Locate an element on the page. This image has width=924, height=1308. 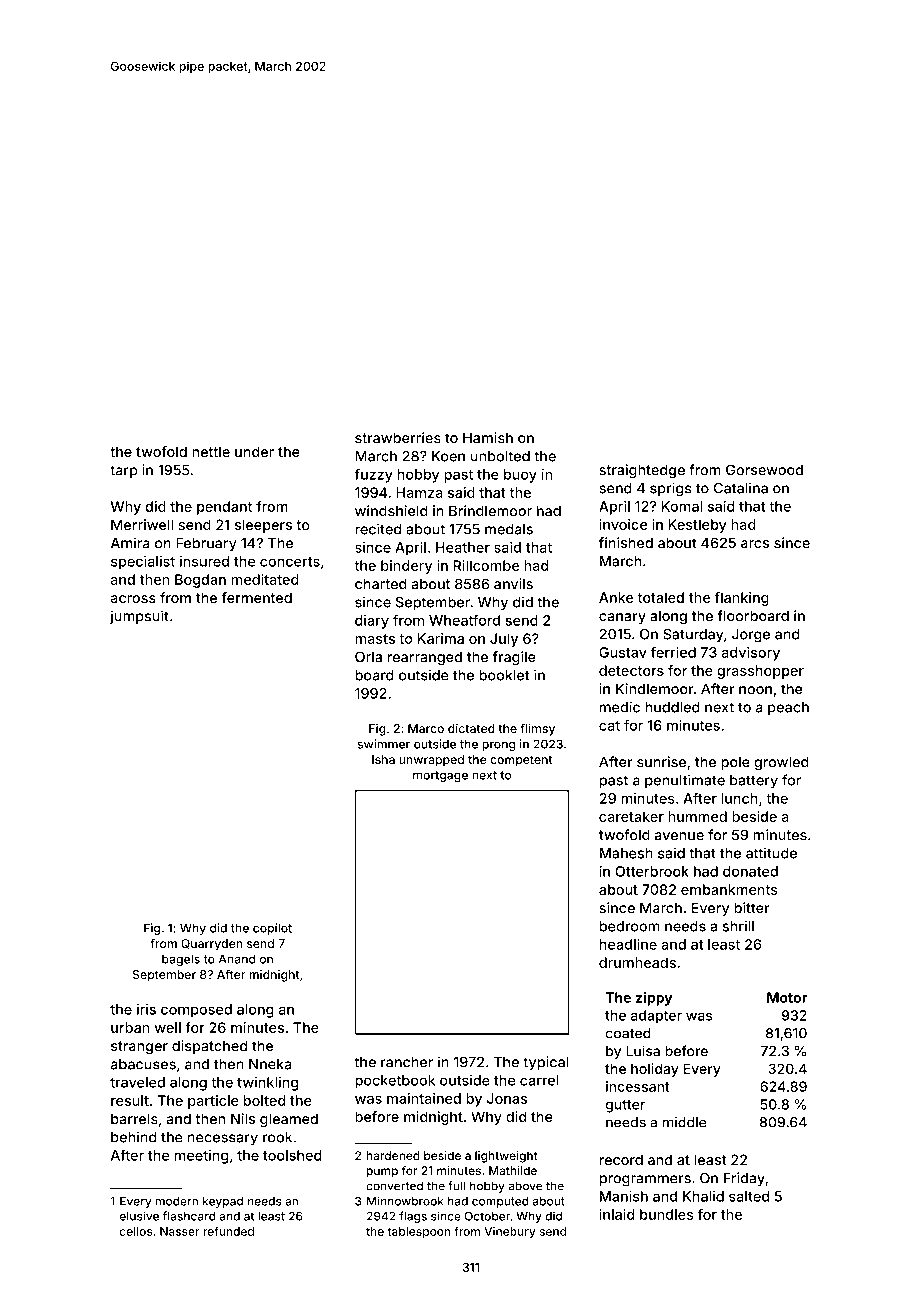
strawberries is located at coordinates (398, 438).
